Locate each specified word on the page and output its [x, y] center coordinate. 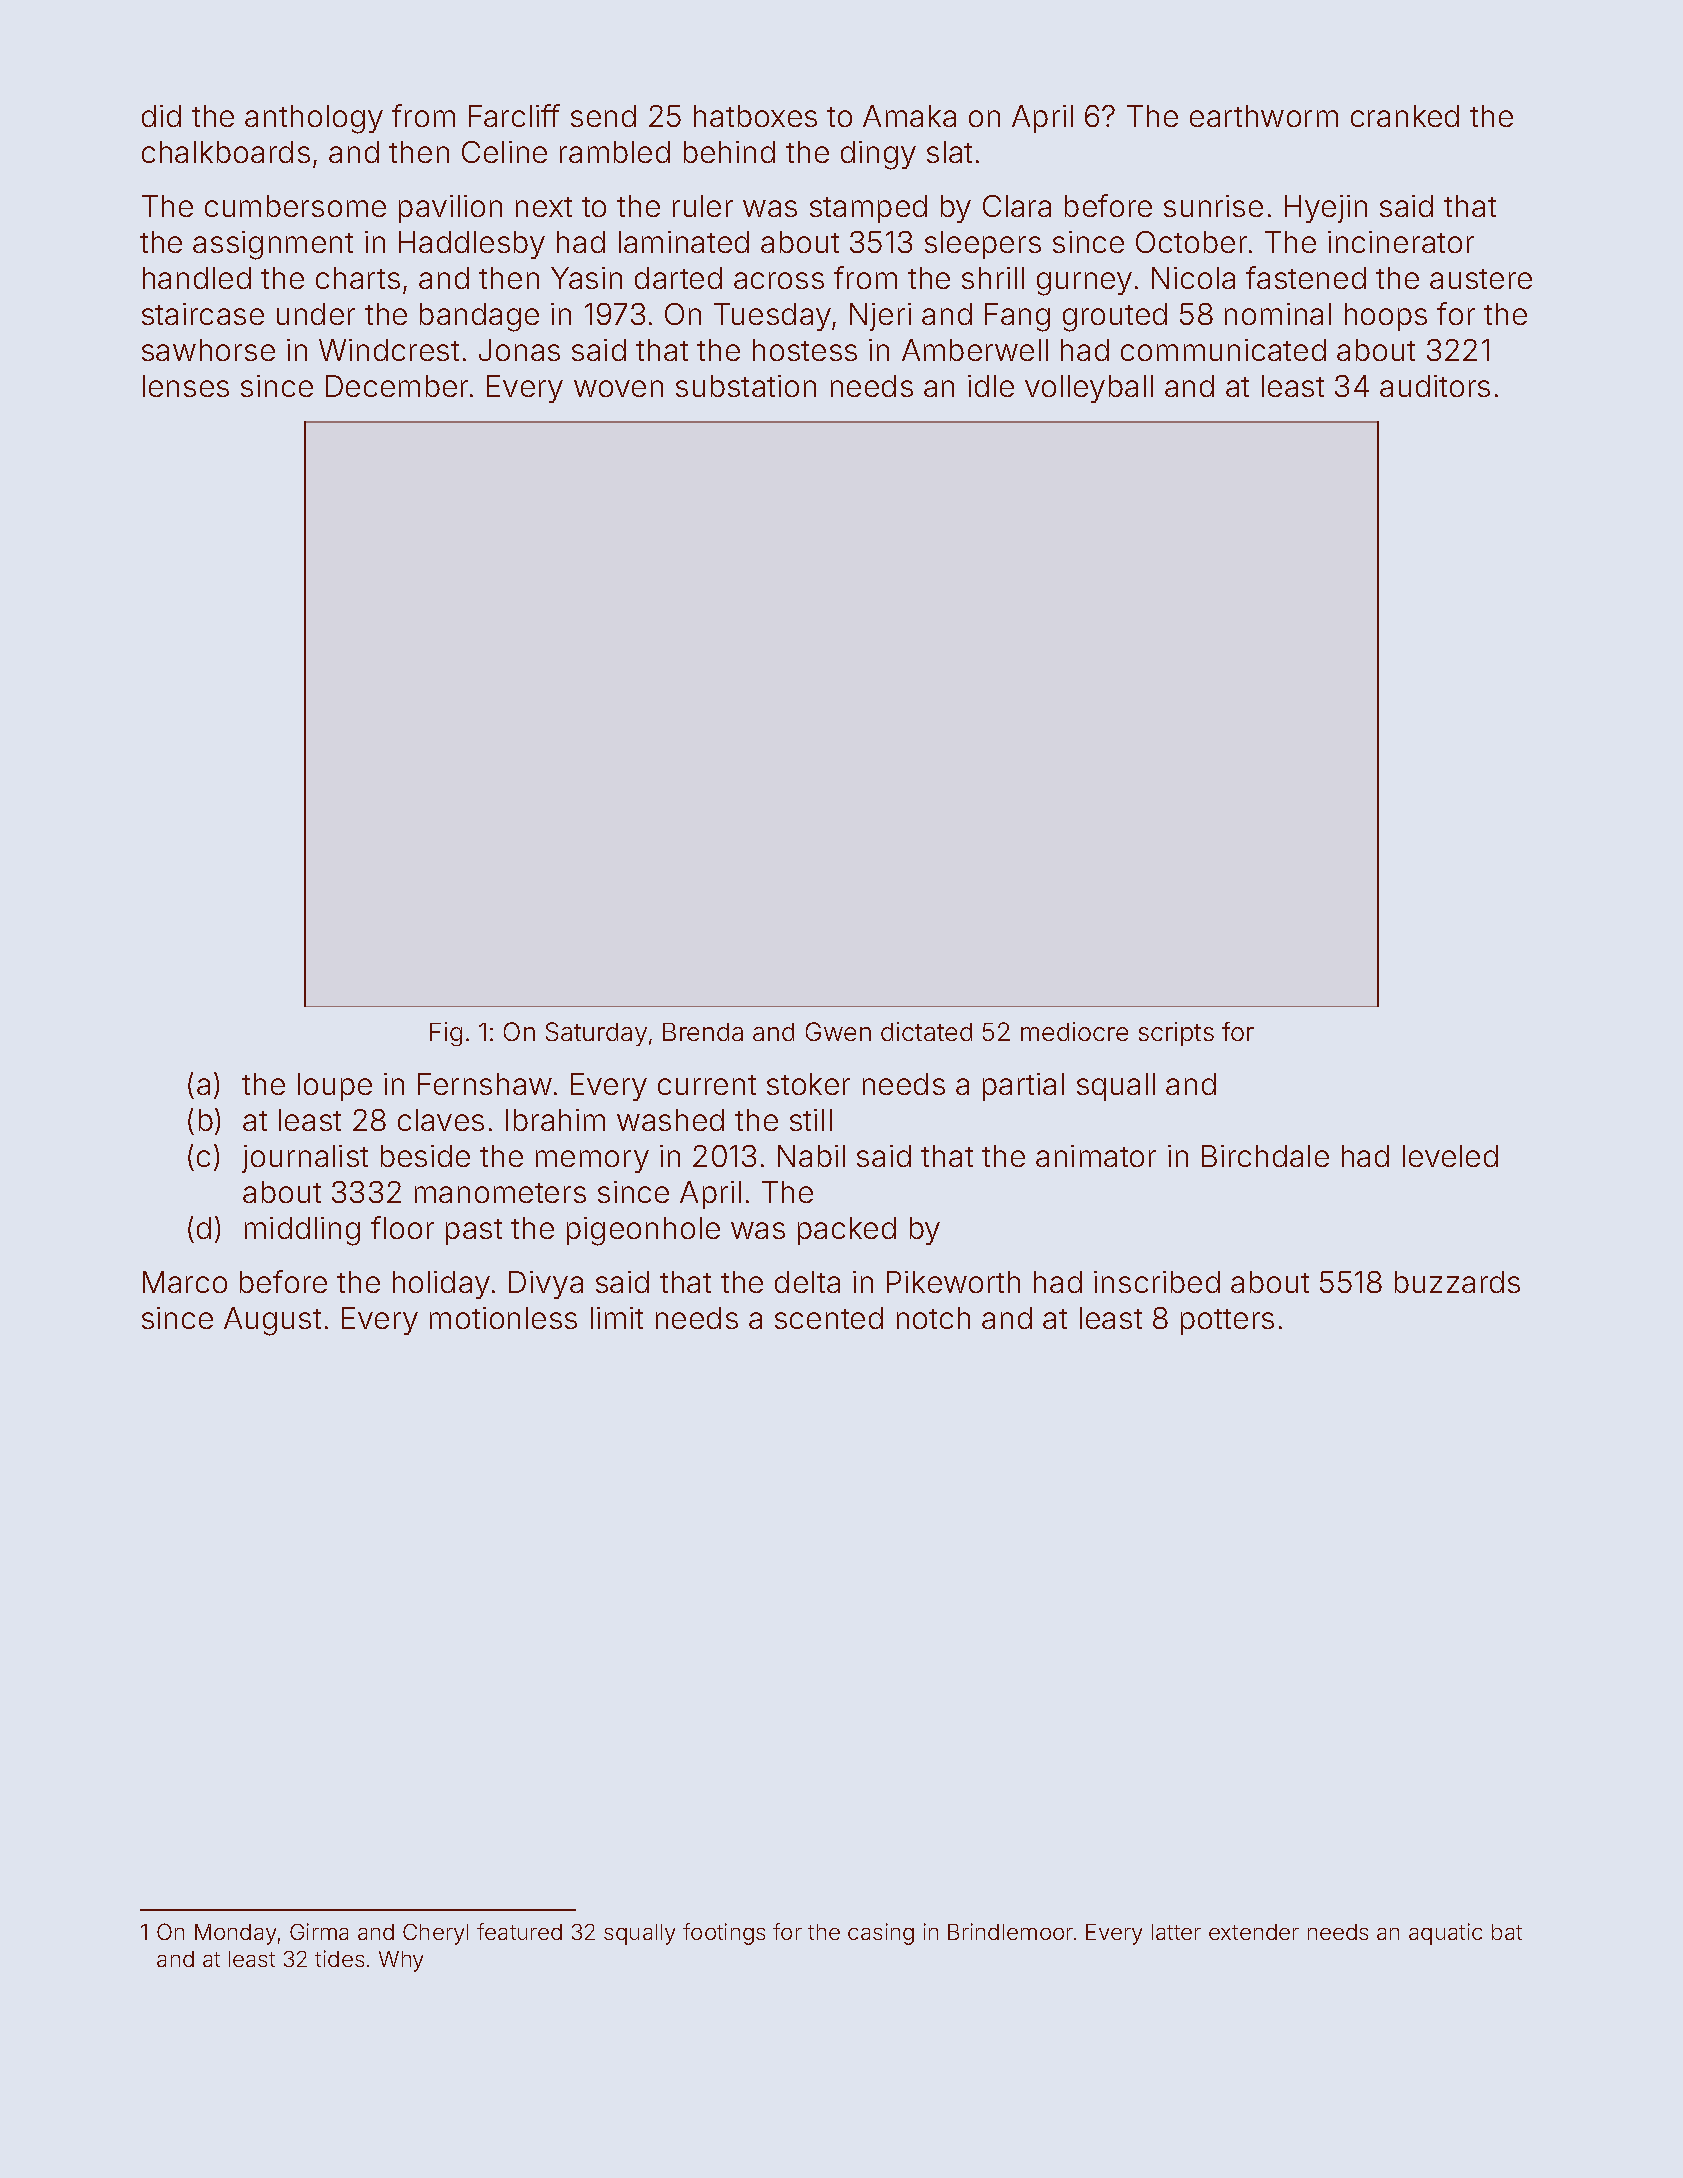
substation [746, 386]
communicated [1223, 350]
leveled [1450, 1156]
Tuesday [772, 317]
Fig [446, 1034]
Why [401, 1961]
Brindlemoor [1010, 1931]
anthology [314, 119]
